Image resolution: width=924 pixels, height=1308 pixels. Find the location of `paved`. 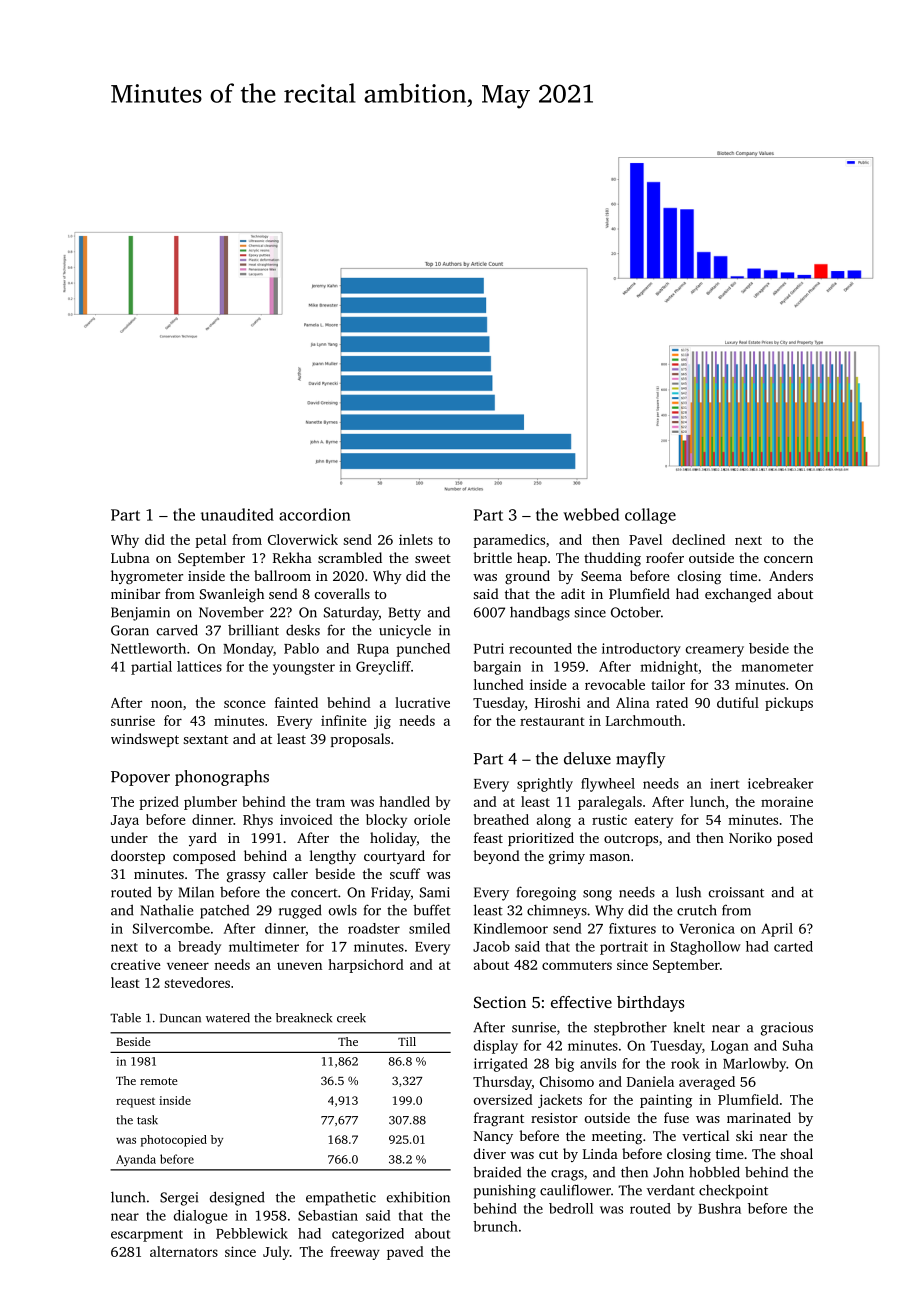

paved is located at coordinates (405, 1253).
